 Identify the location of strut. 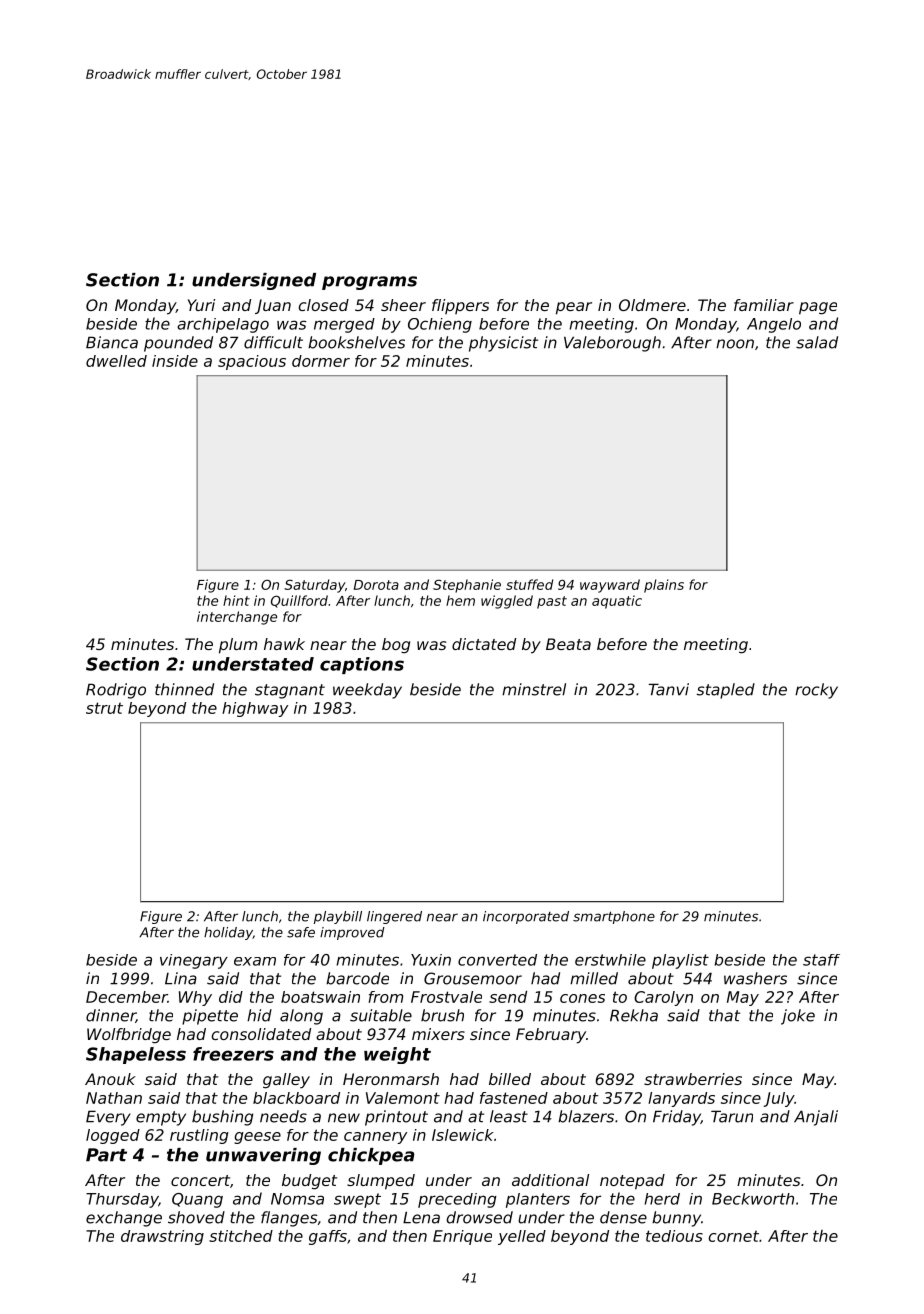
(104, 708).
